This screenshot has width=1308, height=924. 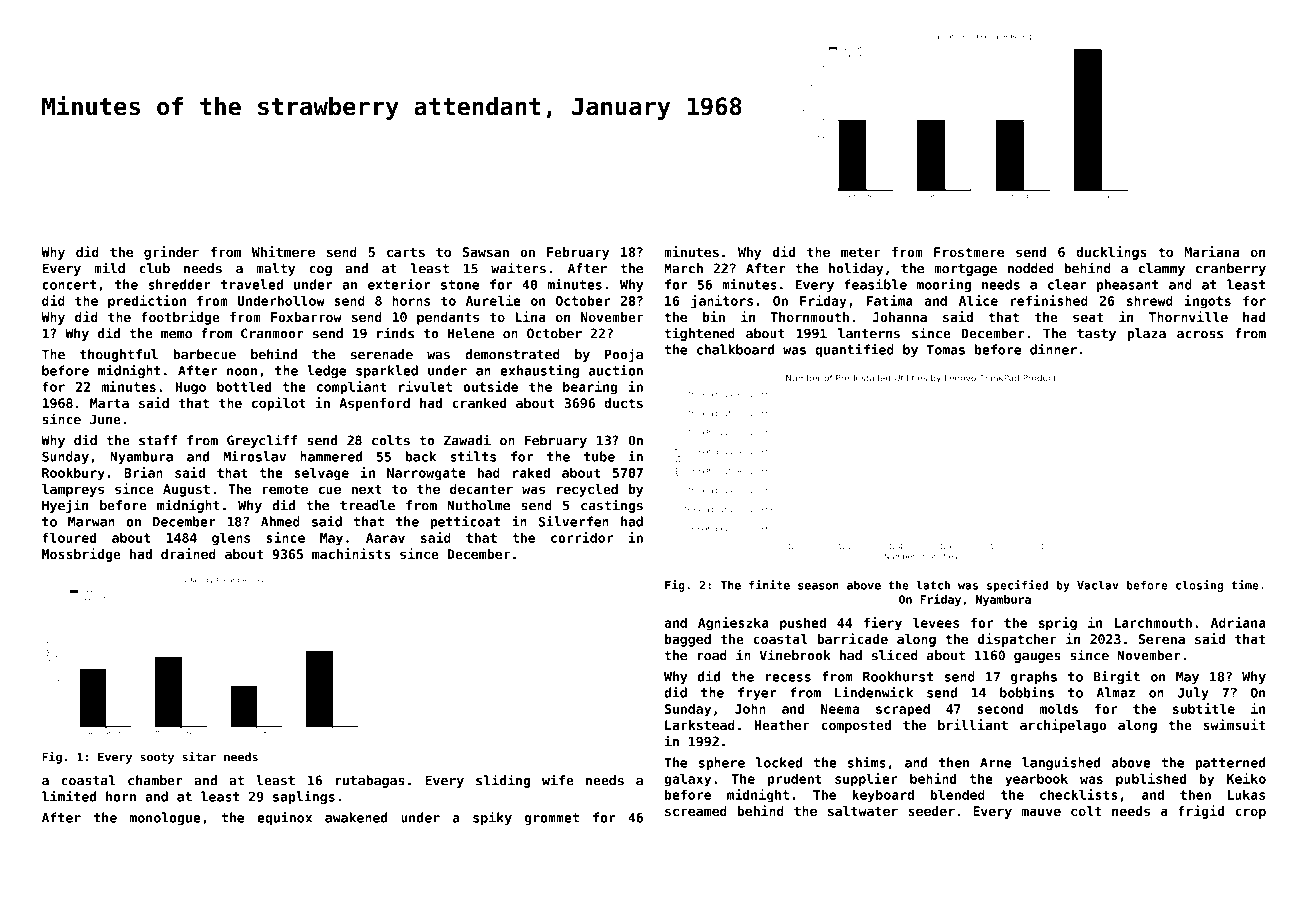 What do you see at coordinates (188, 553) in the screenshot?
I see `drained` at bounding box center [188, 553].
